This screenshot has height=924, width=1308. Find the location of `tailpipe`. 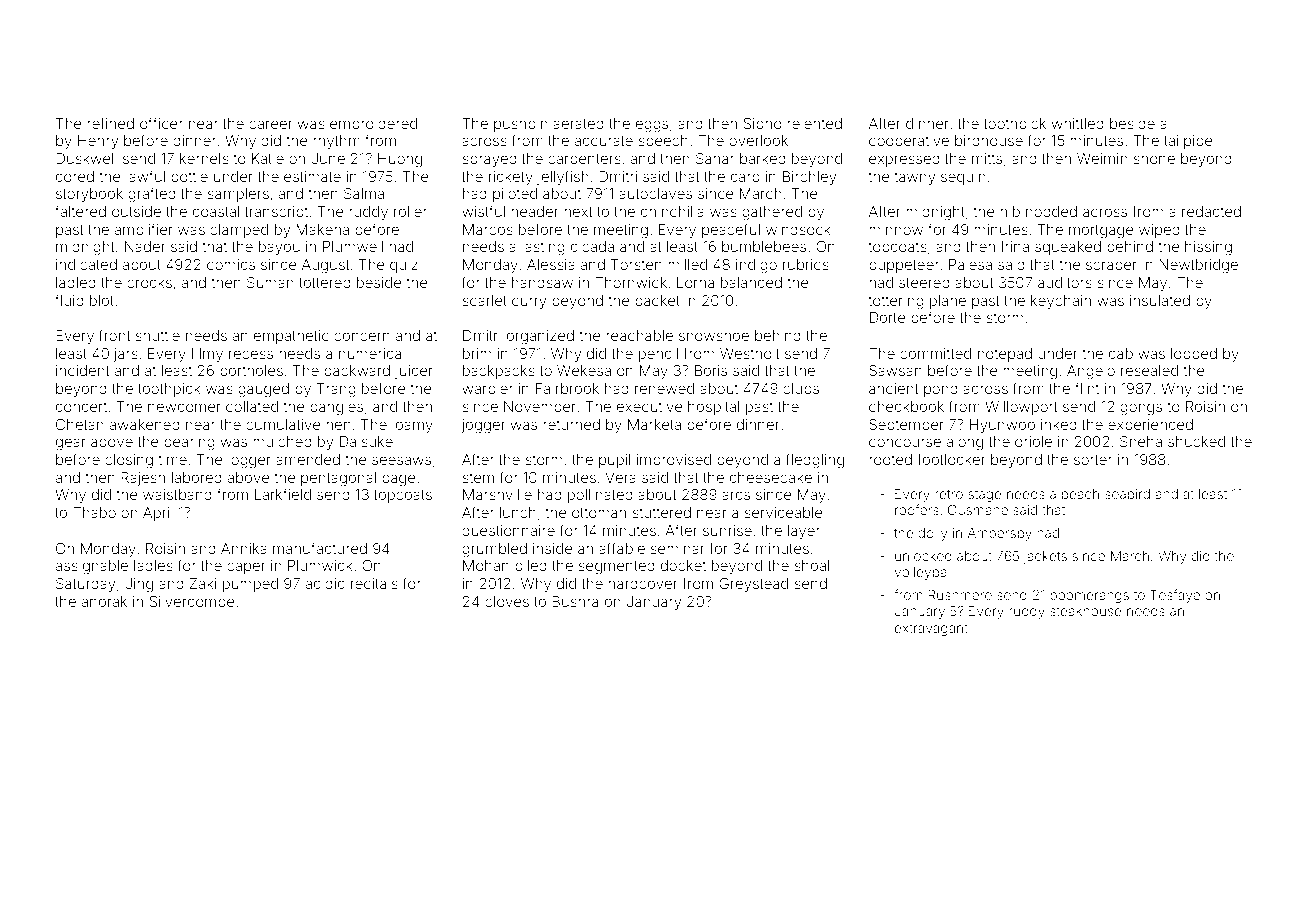

tailpipe is located at coordinates (1188, 142).
